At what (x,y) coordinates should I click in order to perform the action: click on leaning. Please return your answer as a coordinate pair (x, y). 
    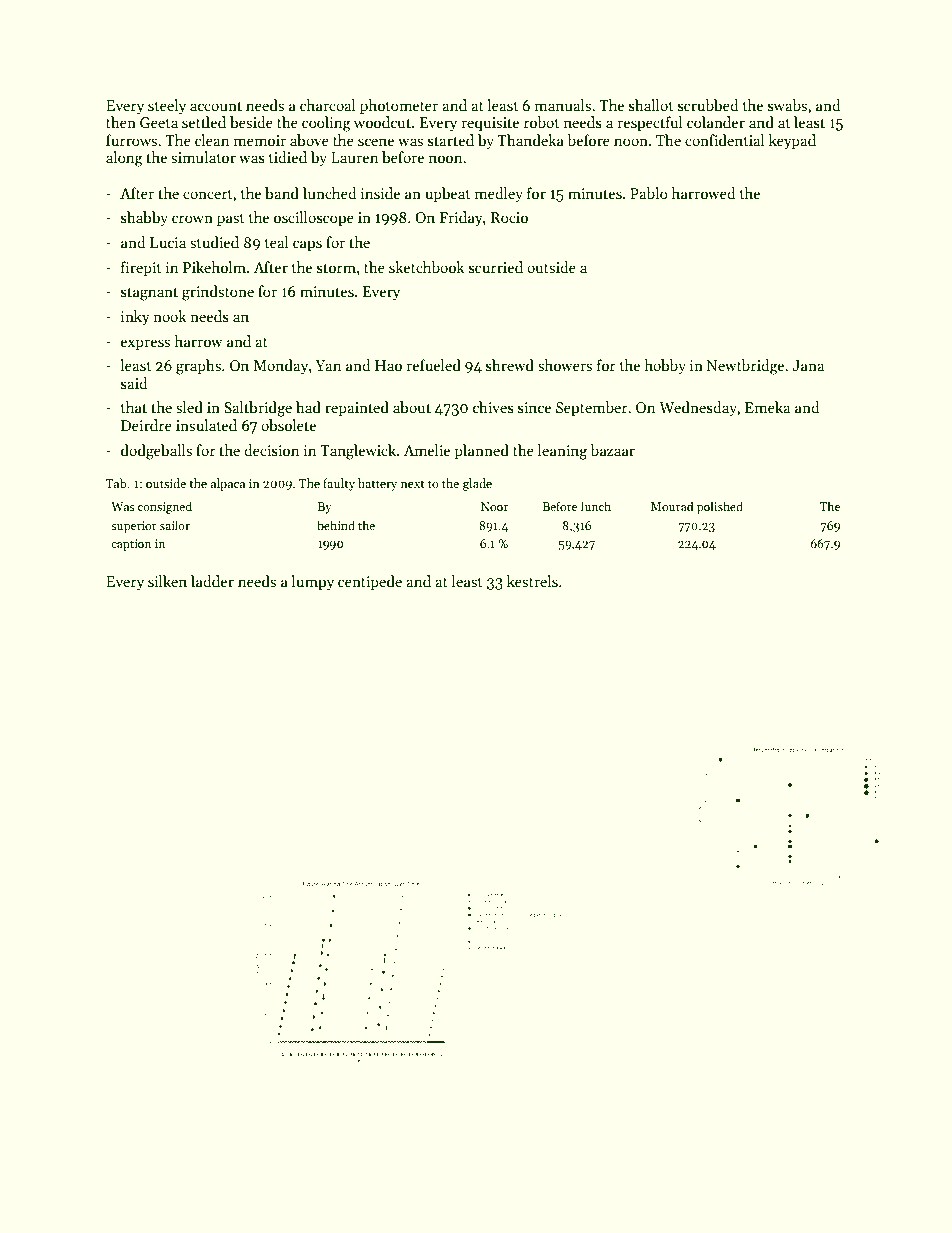
    Looking at the image, I should click on (562, 452).
